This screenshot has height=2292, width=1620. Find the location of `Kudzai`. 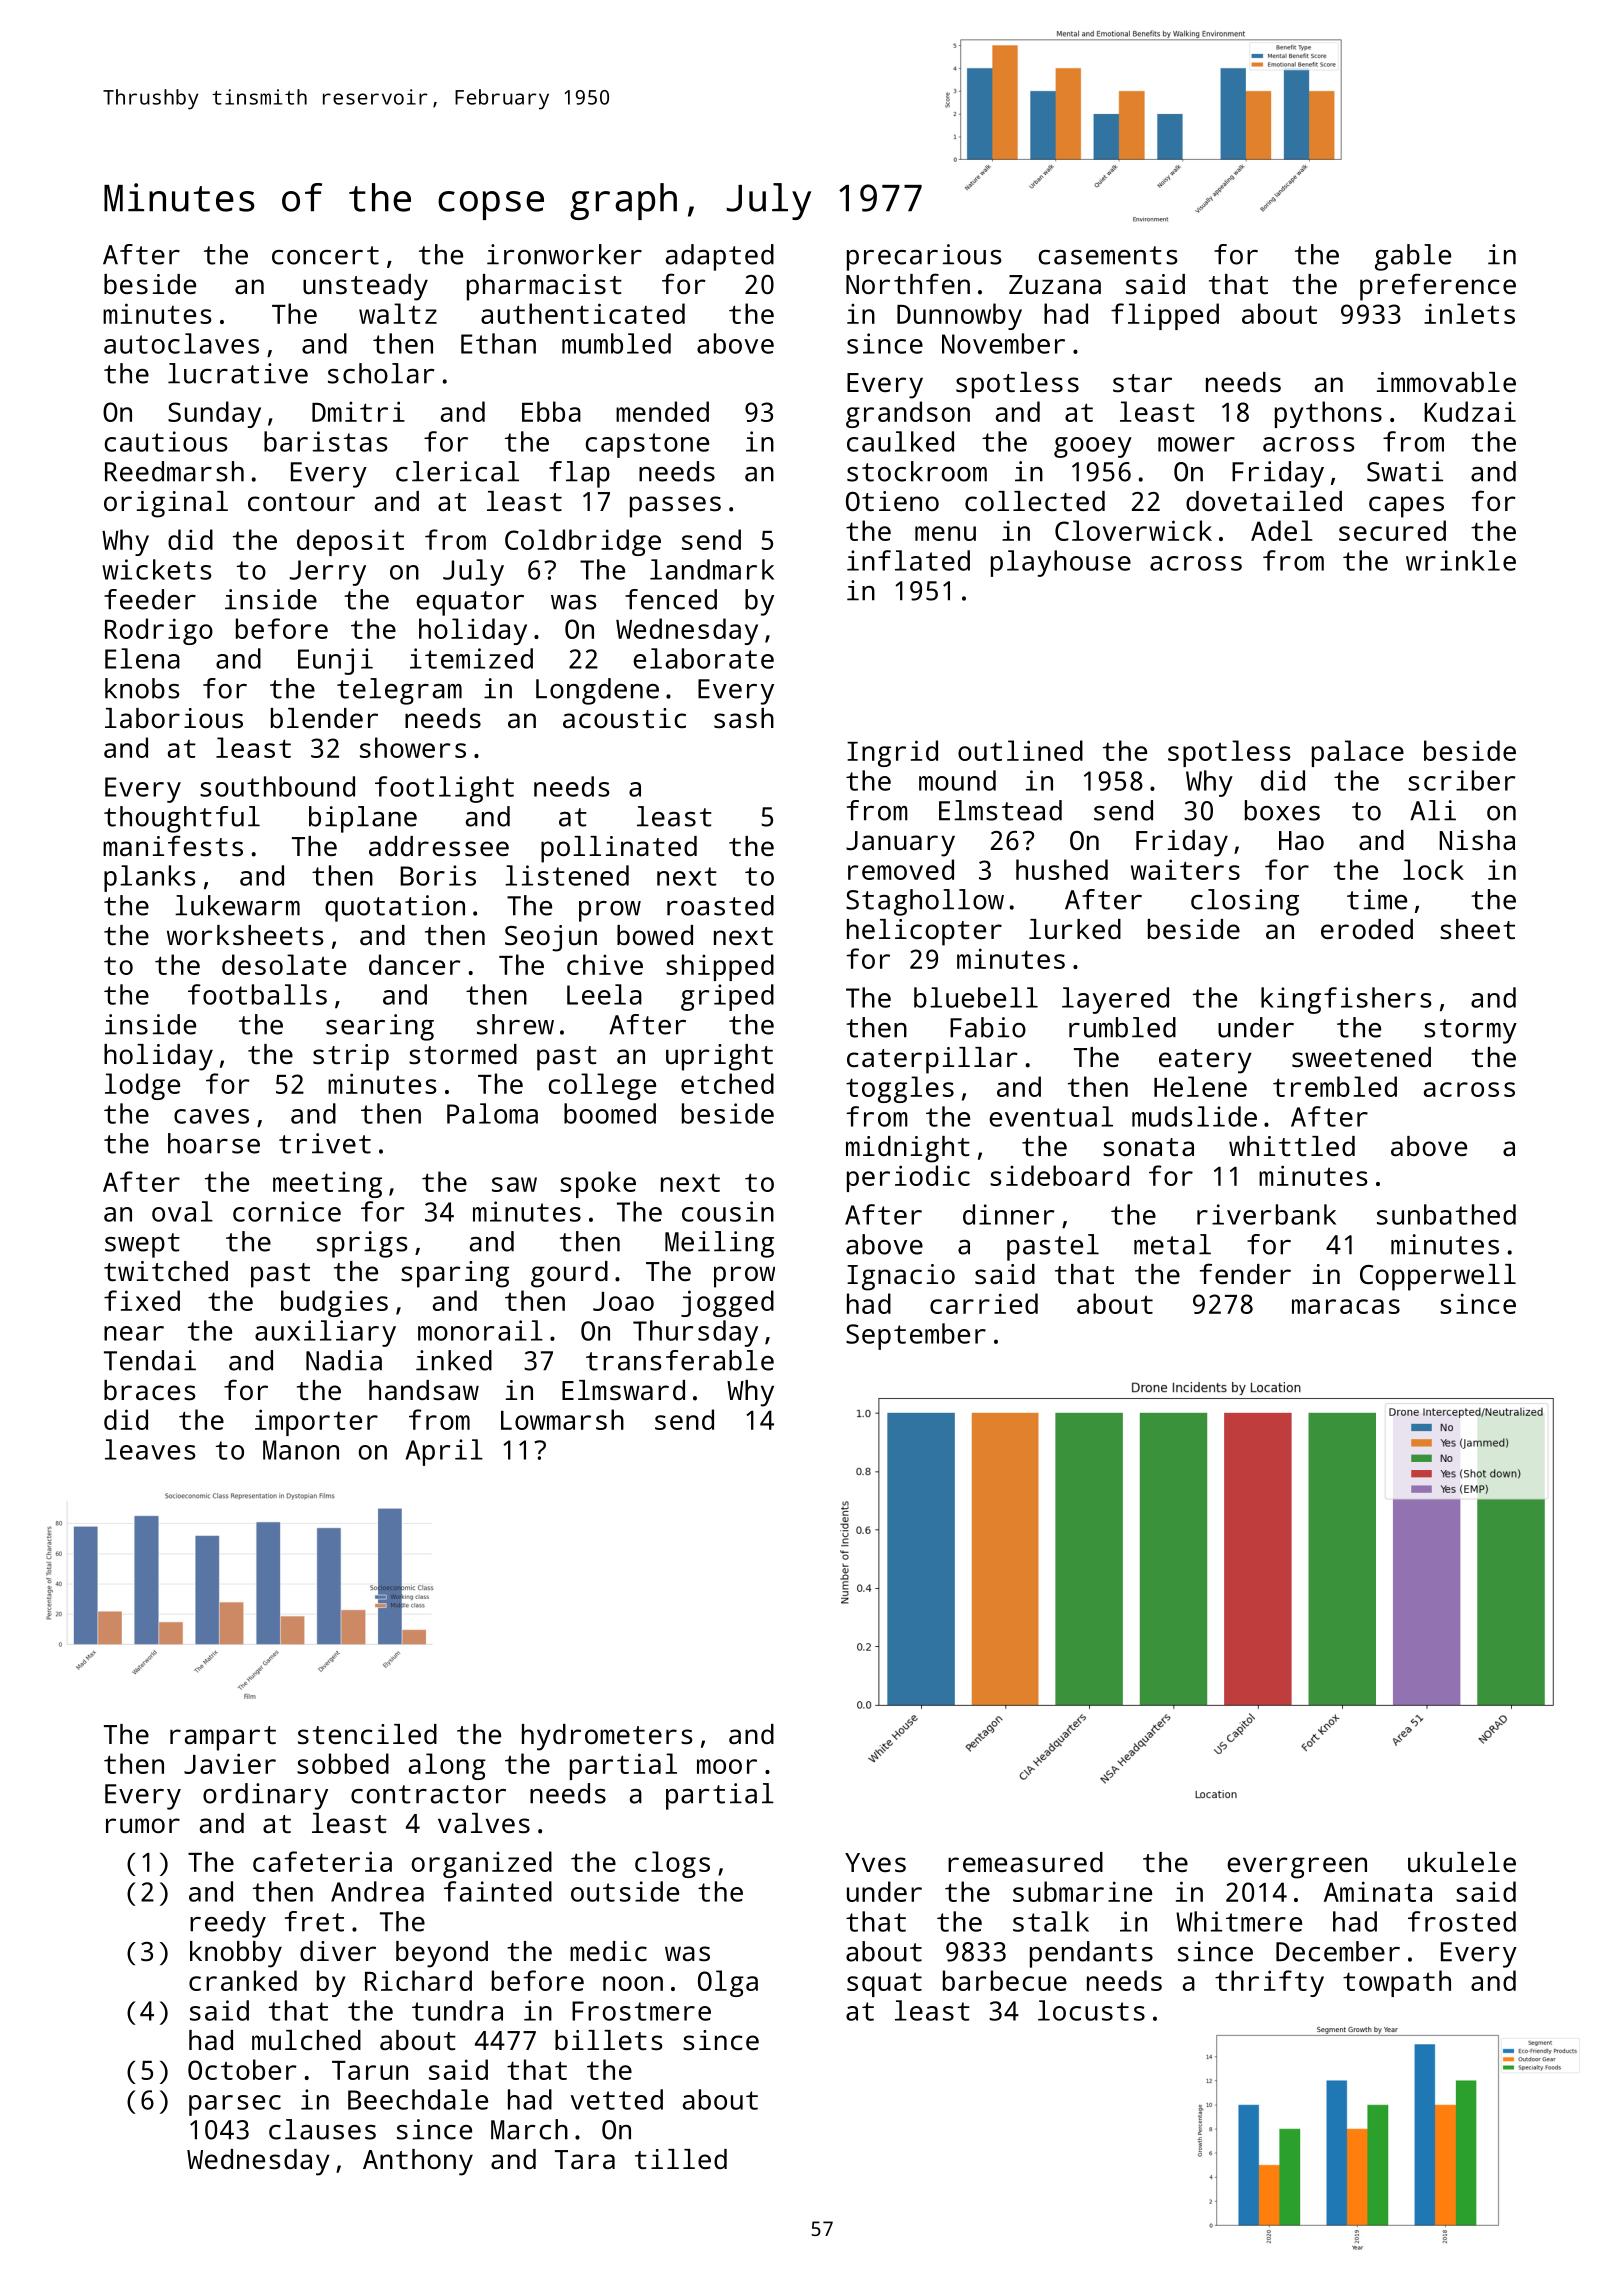

Kudzai is located at coordinates (1470, 411).
